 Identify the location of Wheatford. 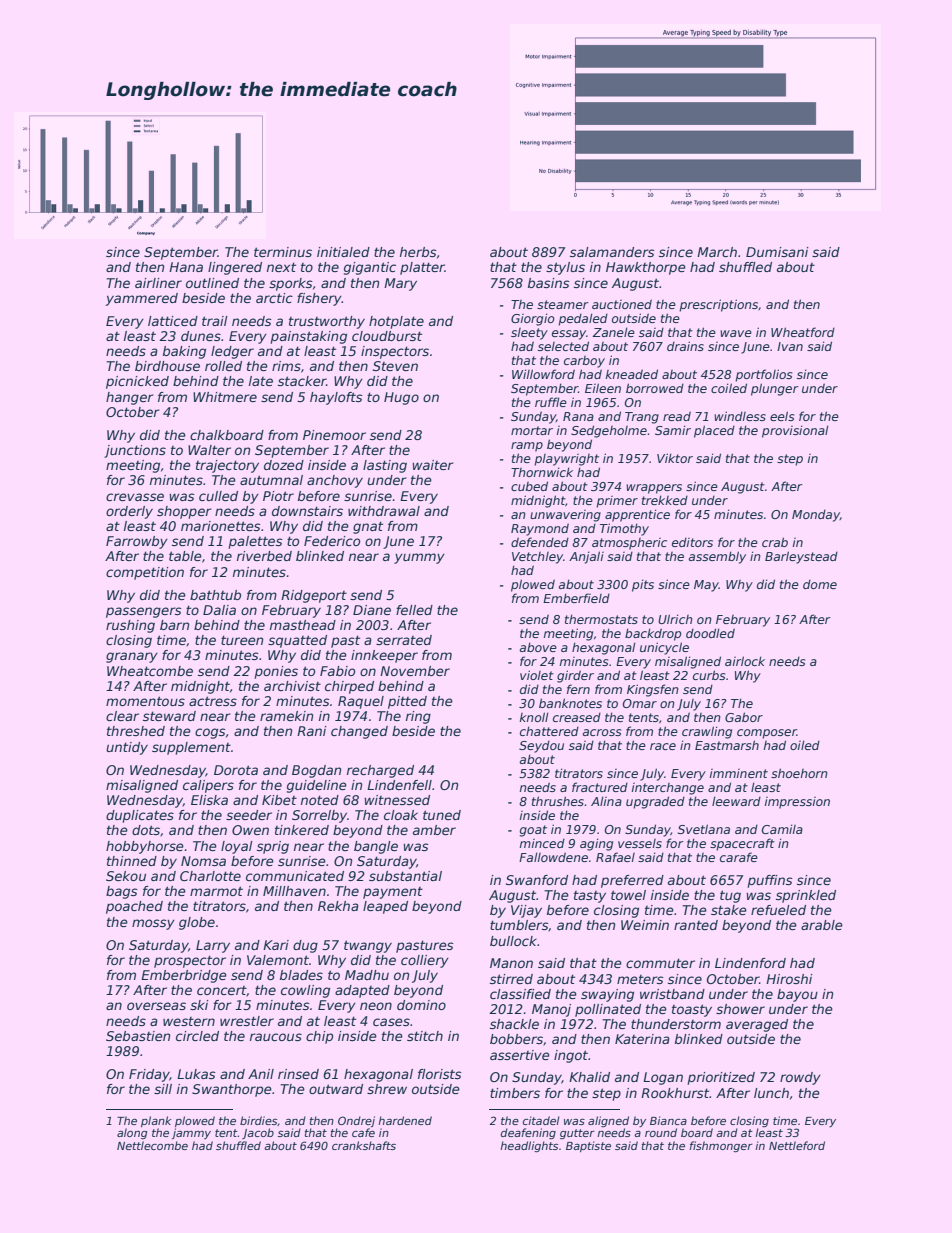
(803, 332).
